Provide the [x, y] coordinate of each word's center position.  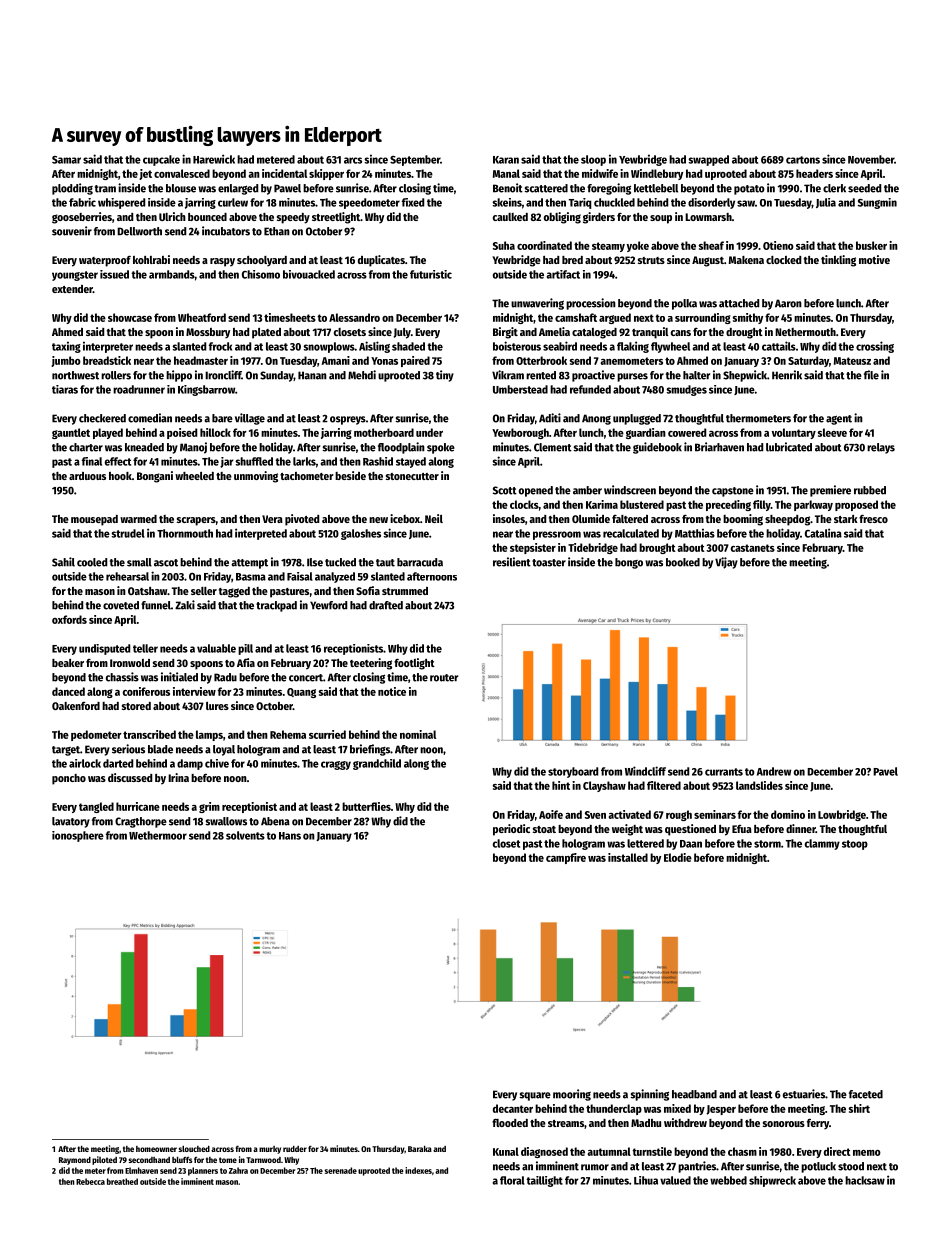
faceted [866, 1094]
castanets [753, 548]
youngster [75, 276]
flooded [510, 1123]
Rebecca [90, 1181]
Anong [596, 419]
